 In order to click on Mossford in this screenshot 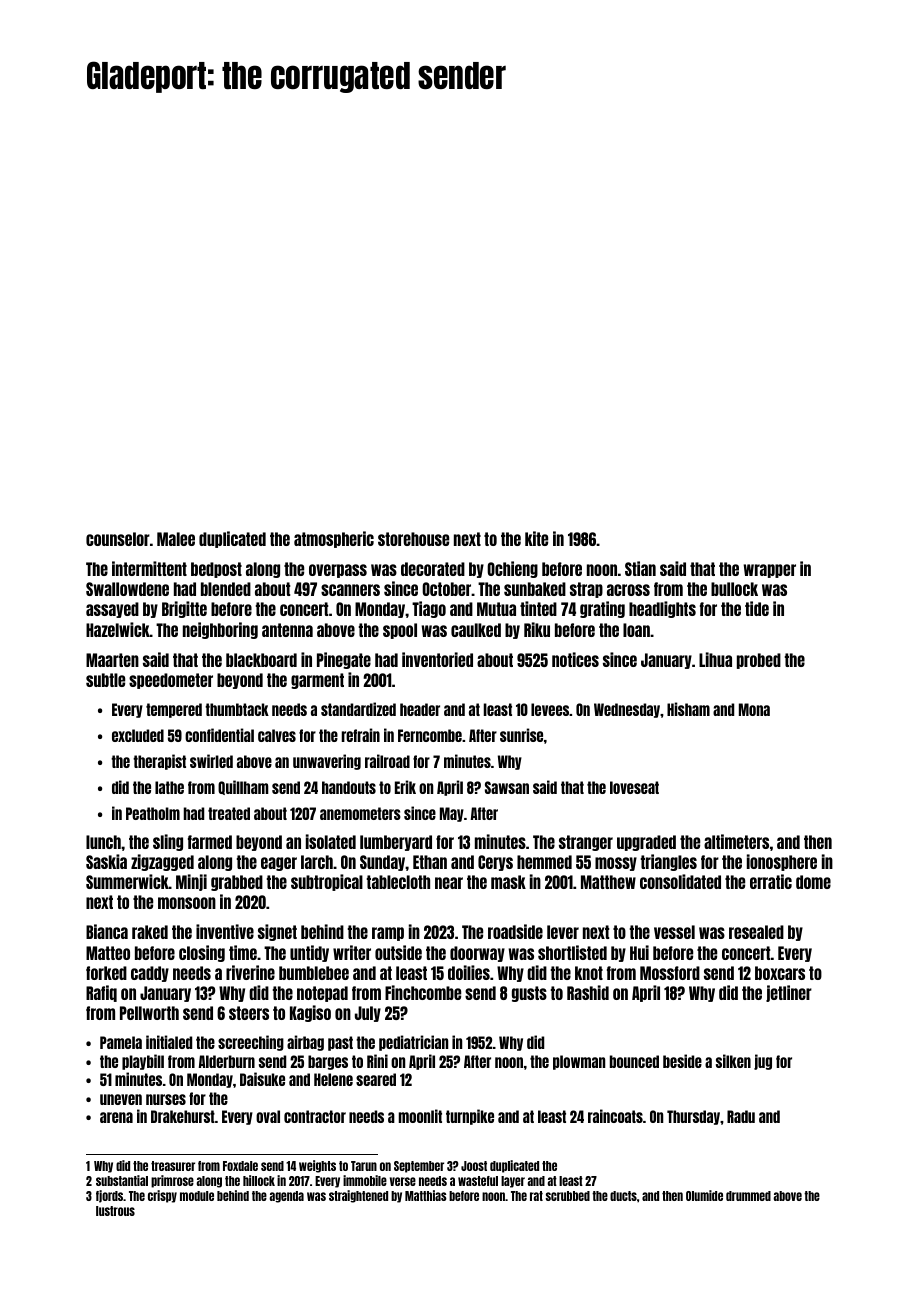, I will do `click(670, 973)`.
